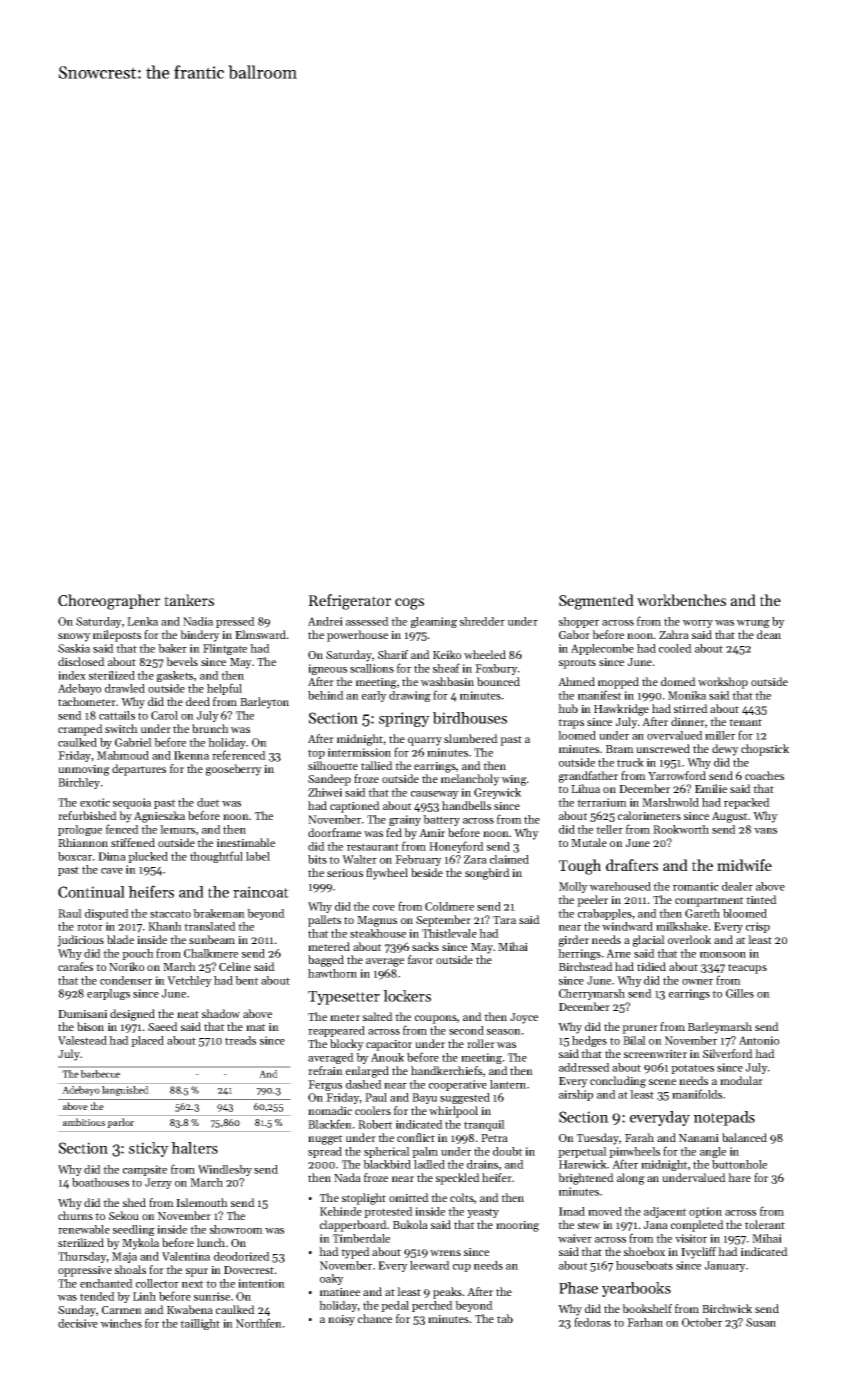 This screenshot has width=849, height=1400. Describe the element at coordinates (259, 1323) in the screenshot. I see `Northfen` at that location.
